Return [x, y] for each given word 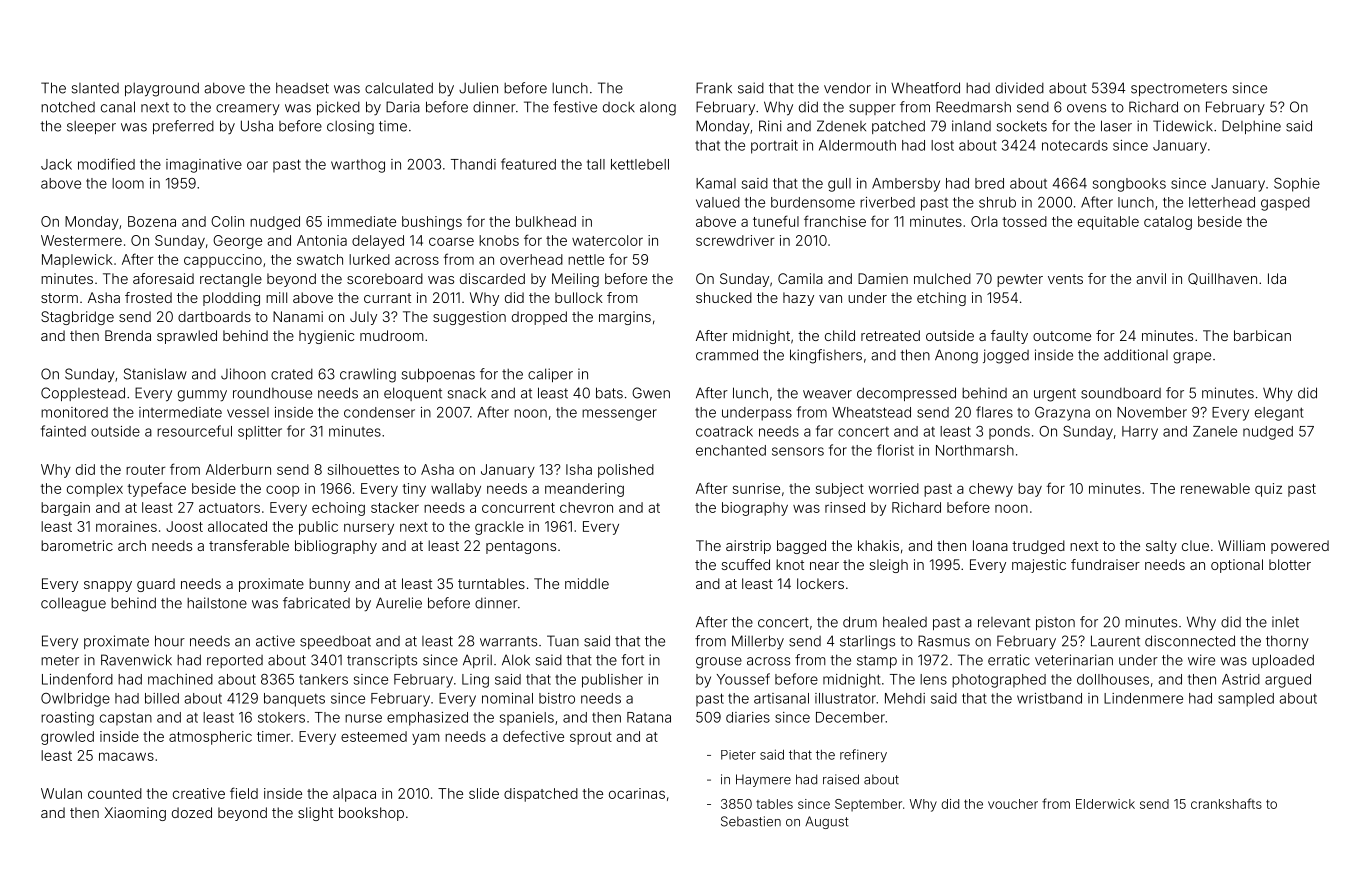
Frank [714, 88]
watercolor [607, 240]
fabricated [316, 603]
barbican [1262, 335]
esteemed [374, 736]
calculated [399, 88]
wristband [1049, 698]
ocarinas [637, 793]
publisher [612, 681]
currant [387, 298]
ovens [1086, 108]
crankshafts [1226, 803]
